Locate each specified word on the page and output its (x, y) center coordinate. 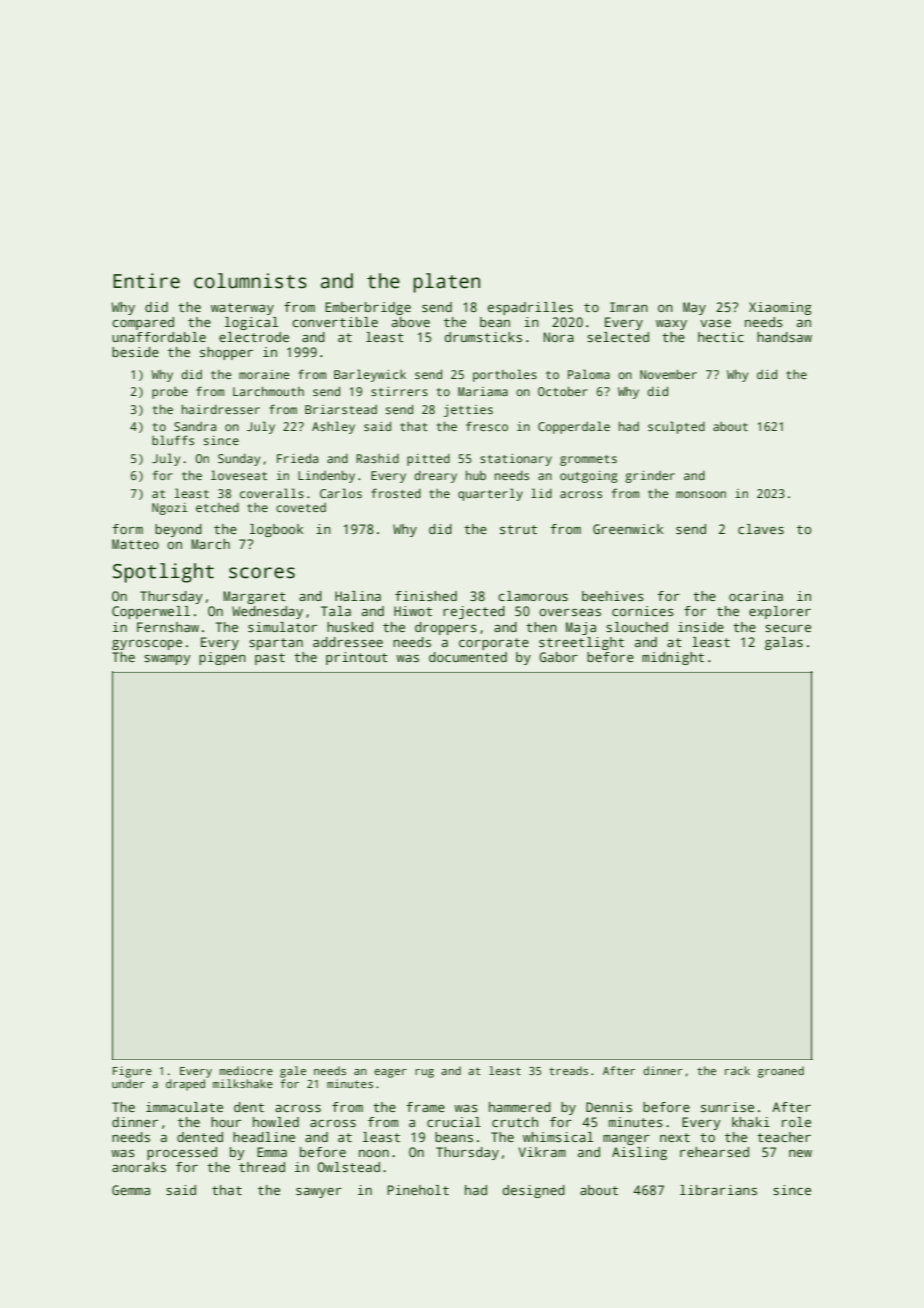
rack (737, 1070)
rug (424, 1073)
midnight (673, 658)
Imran (629, 307)
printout (357, 658)
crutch (515, 1122)
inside (701, 627)
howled (276, 1122)
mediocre (246, 1070)
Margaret (254, 597)
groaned (781, 1072)
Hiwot (413, 611)
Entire (146, 281)
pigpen (222, 658)
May (694, 308)
